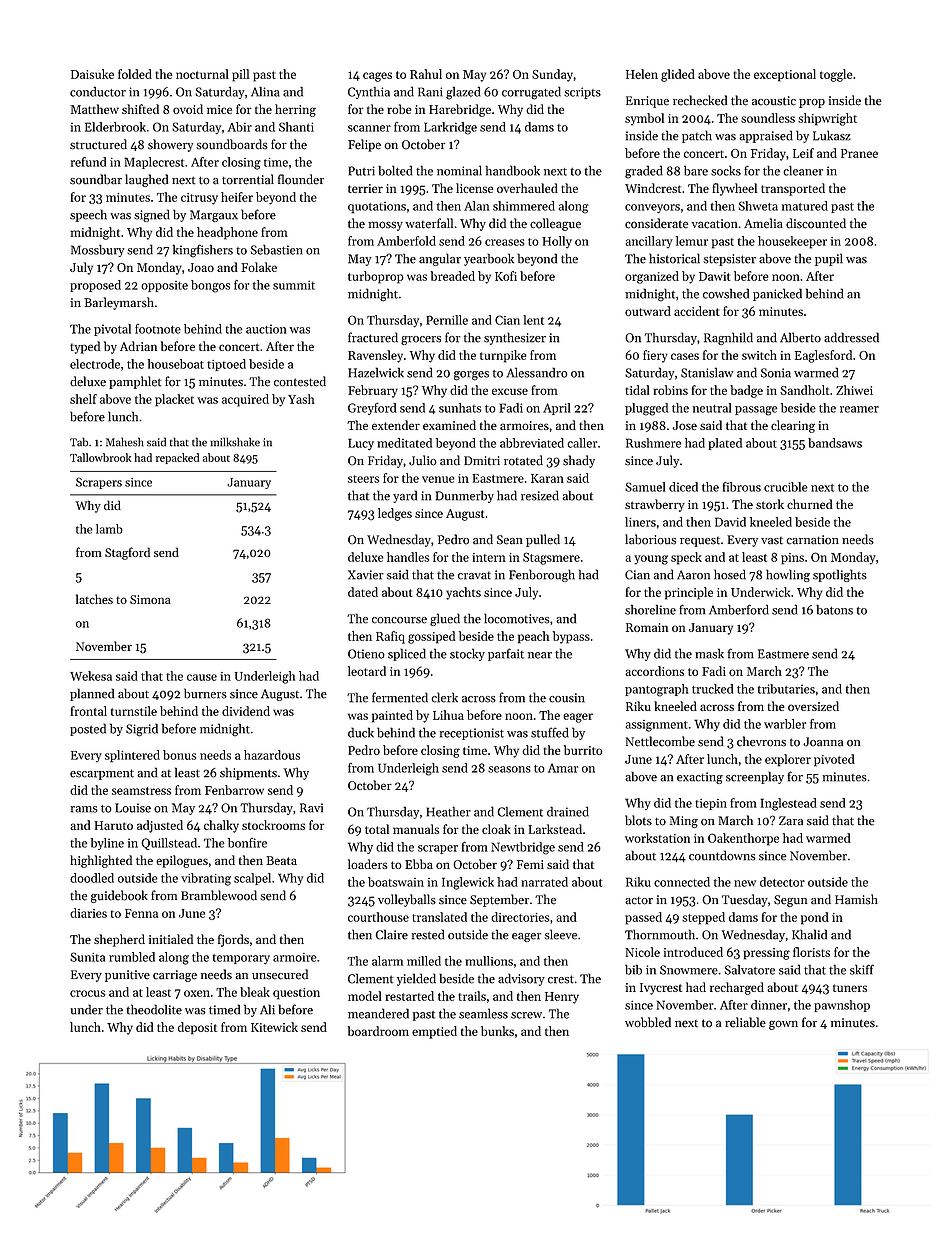 Image resolution: width=952 pixels, height=1233 pixels. I want to click on citrusy, so click(199, 199).
